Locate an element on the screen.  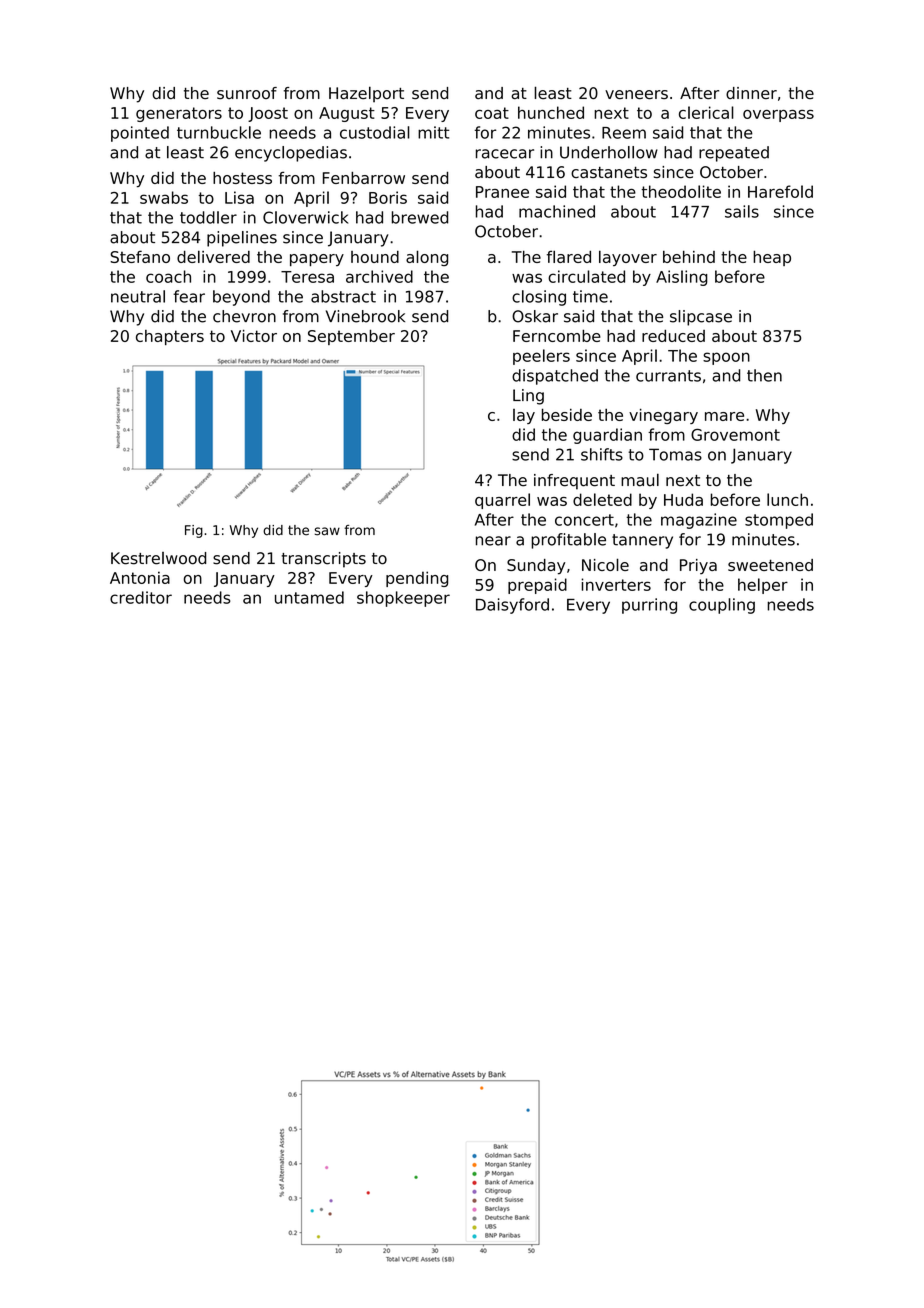
turnbuckle is located at coordinates (219, 132).
